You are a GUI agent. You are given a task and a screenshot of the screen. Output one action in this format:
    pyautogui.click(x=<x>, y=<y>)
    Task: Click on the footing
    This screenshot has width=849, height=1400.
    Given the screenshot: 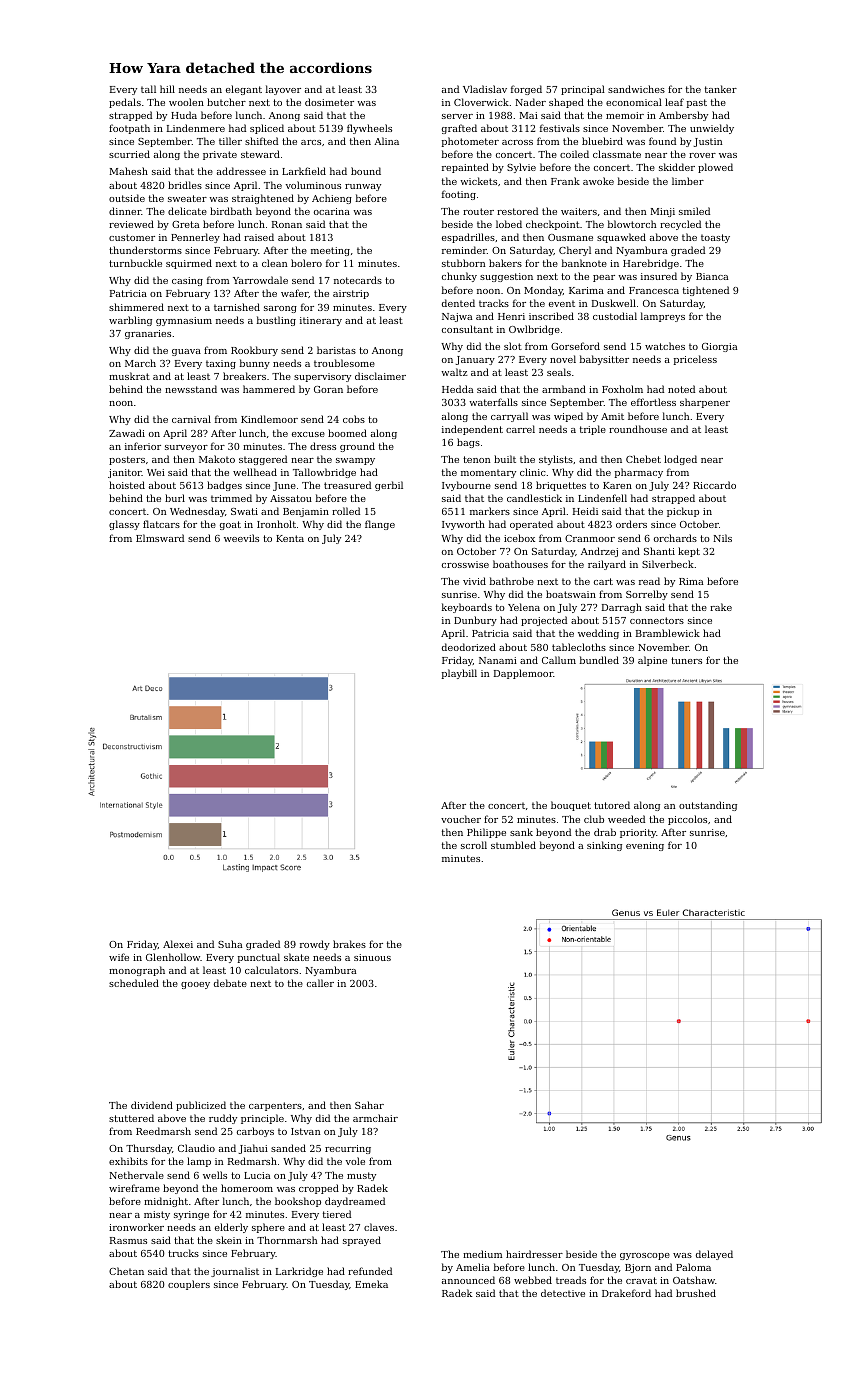 What is the action you would take?
    pyautogui.click(x=459, y=195)
